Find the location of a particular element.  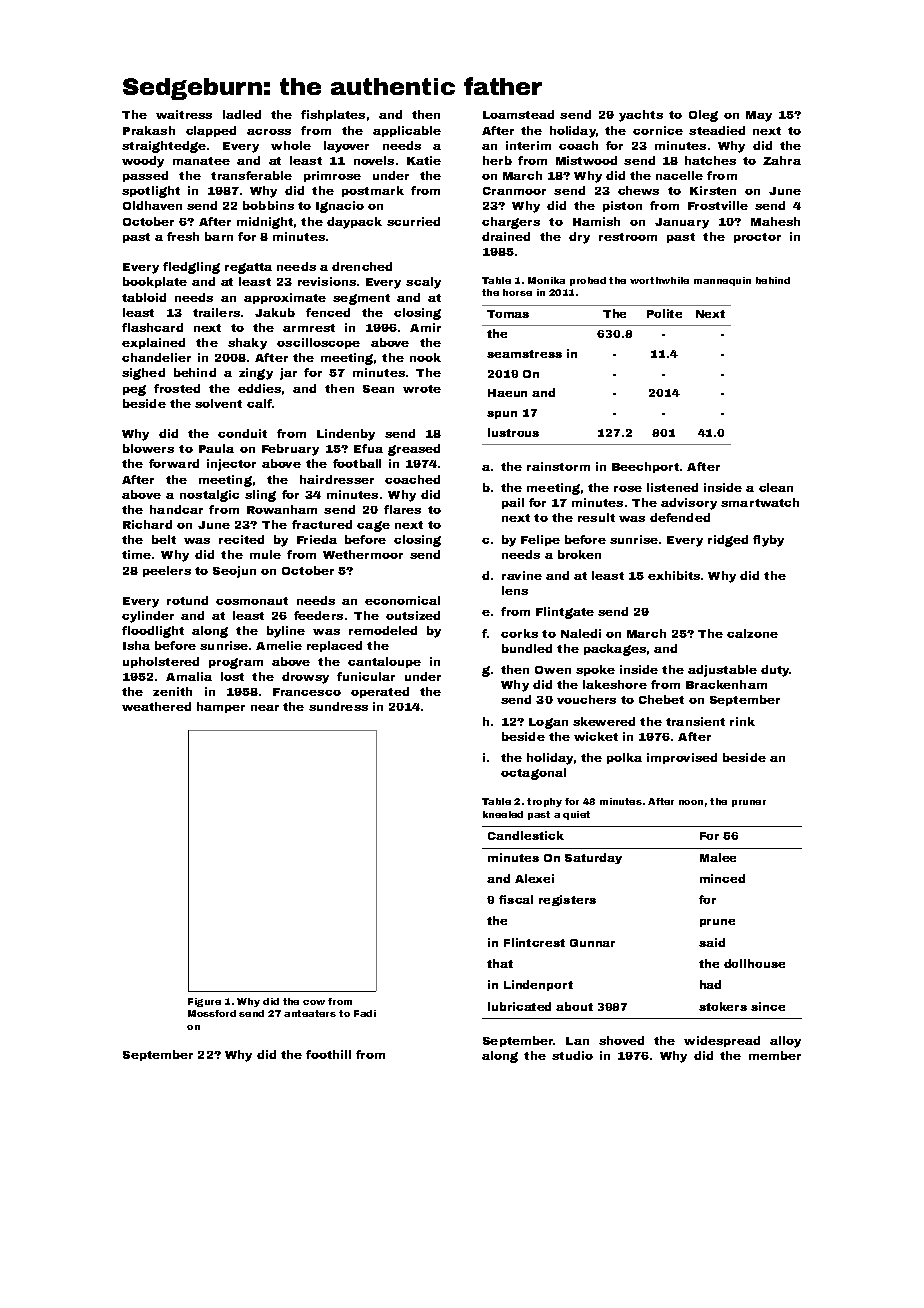

mannequin is located at coordinates (722, 281).
